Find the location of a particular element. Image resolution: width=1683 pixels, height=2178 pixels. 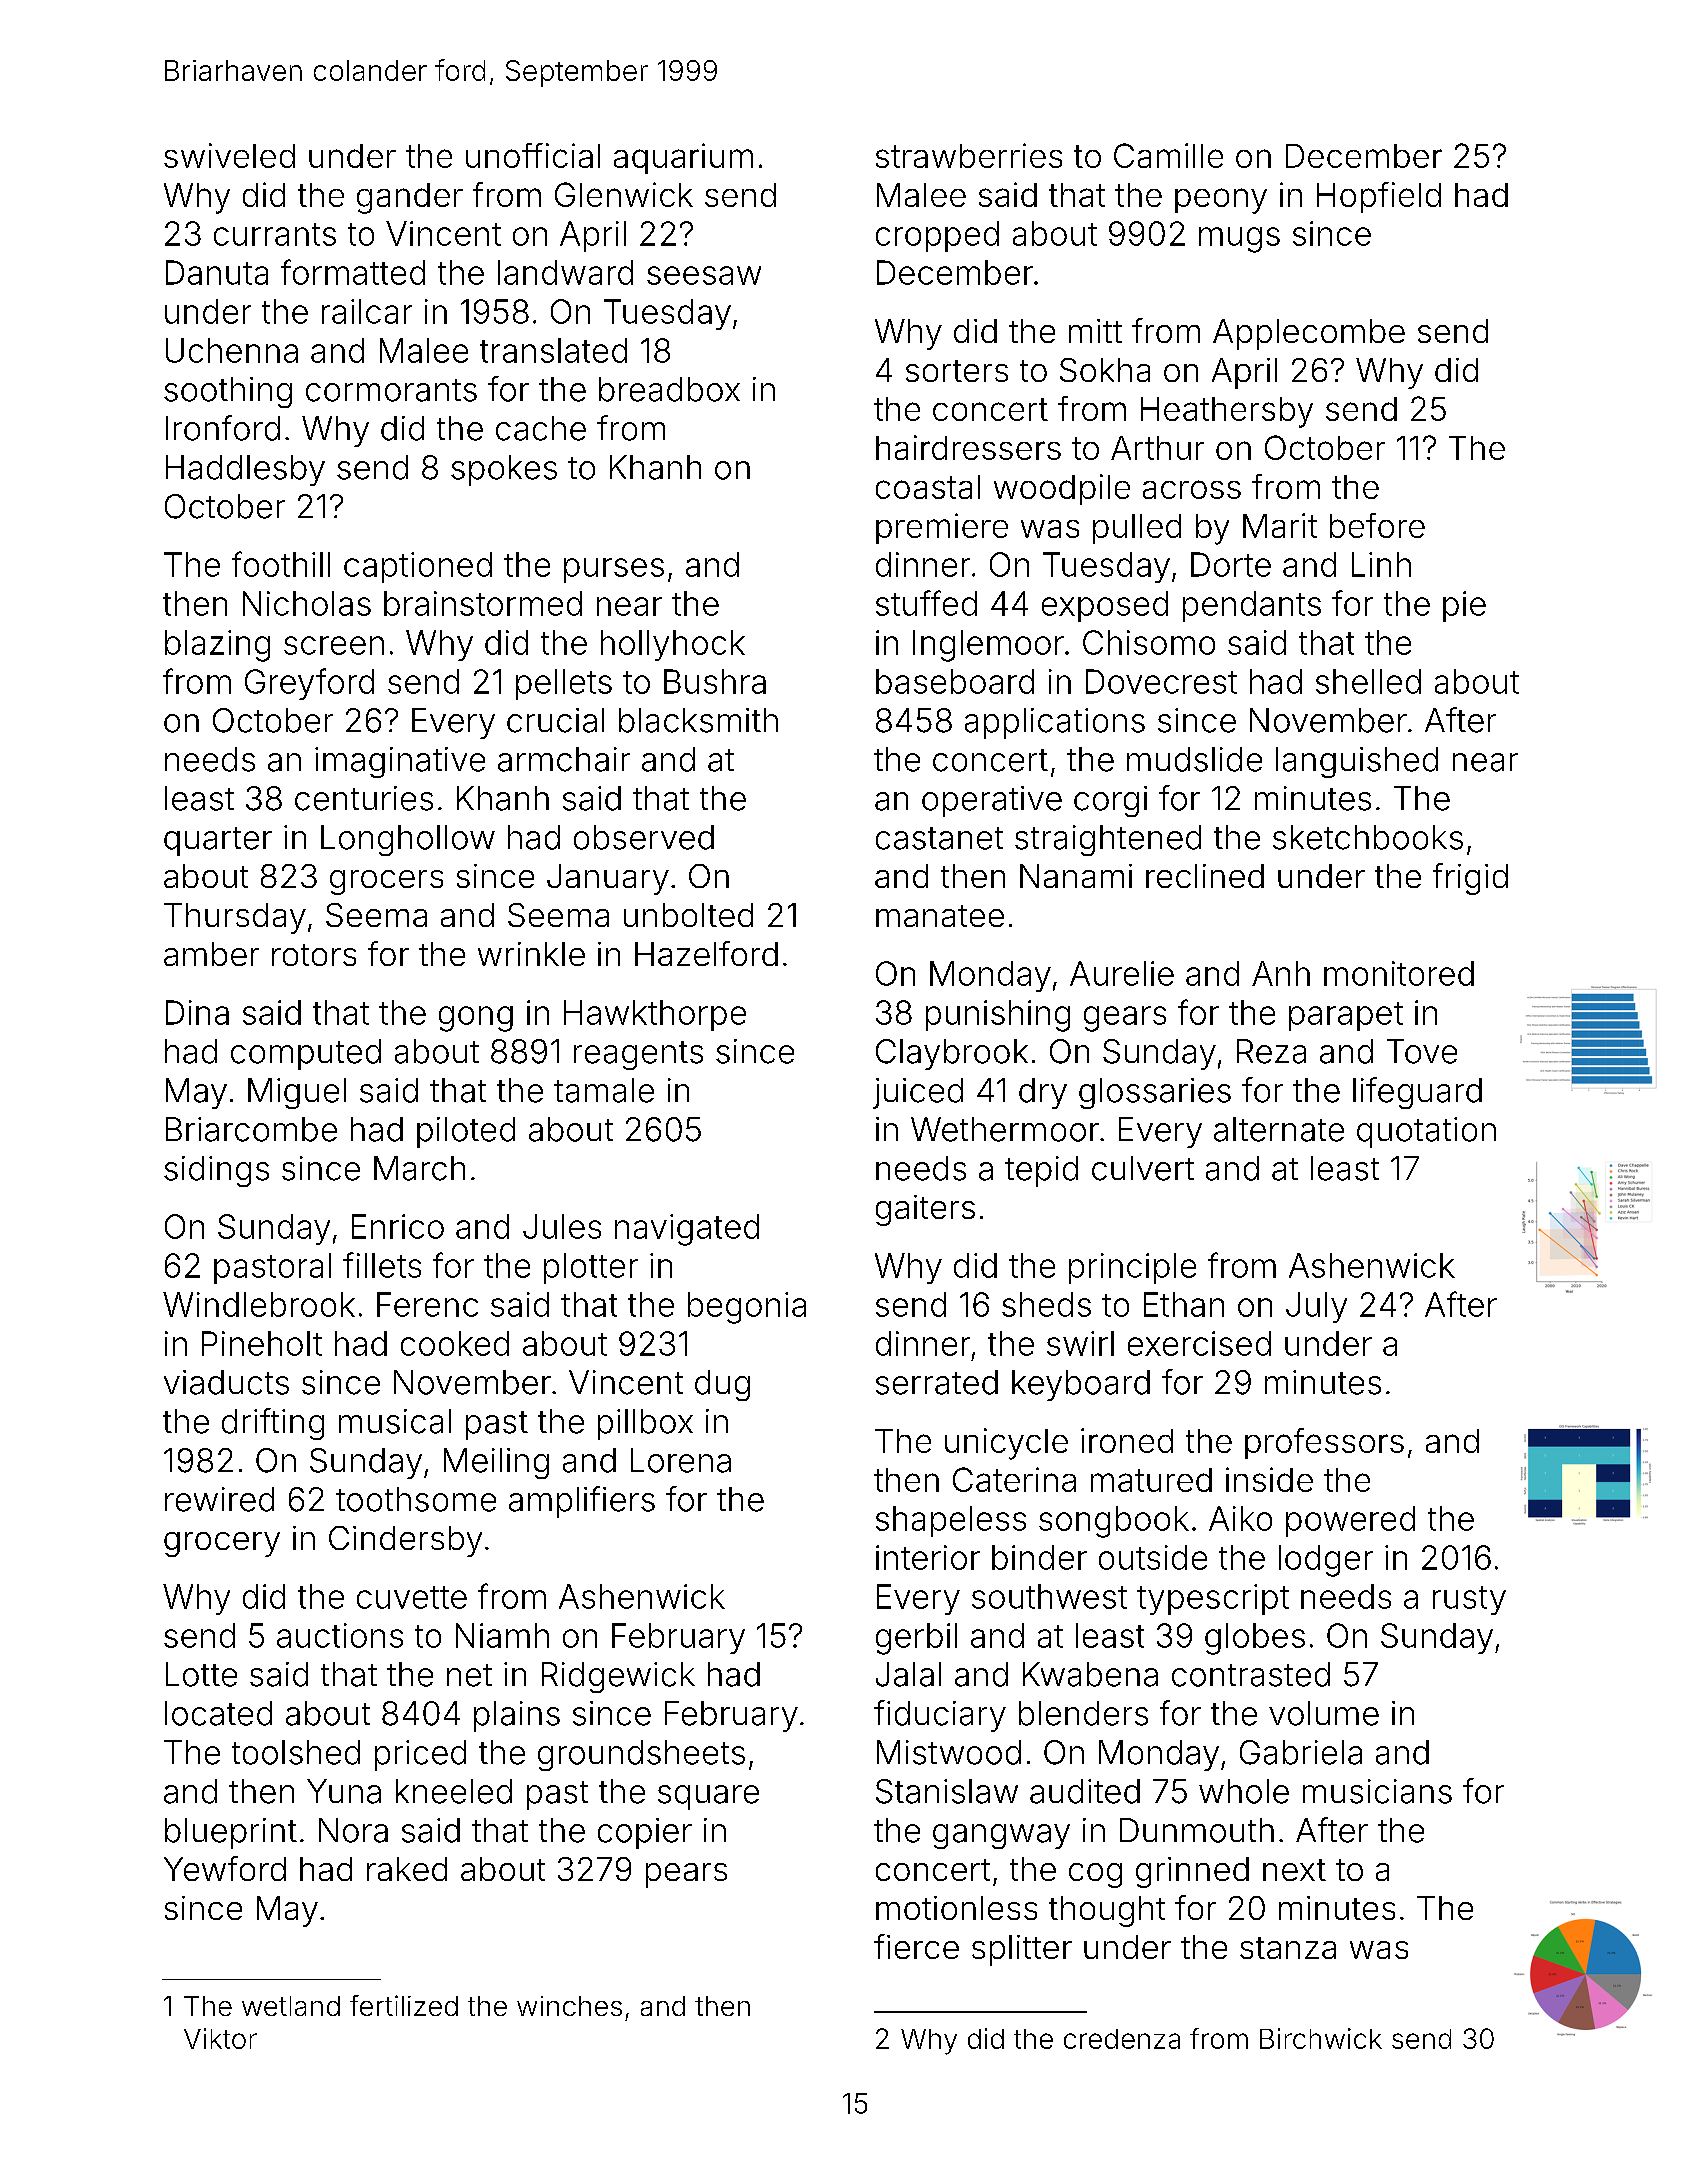

amber is located at coordinates (211, 954).
